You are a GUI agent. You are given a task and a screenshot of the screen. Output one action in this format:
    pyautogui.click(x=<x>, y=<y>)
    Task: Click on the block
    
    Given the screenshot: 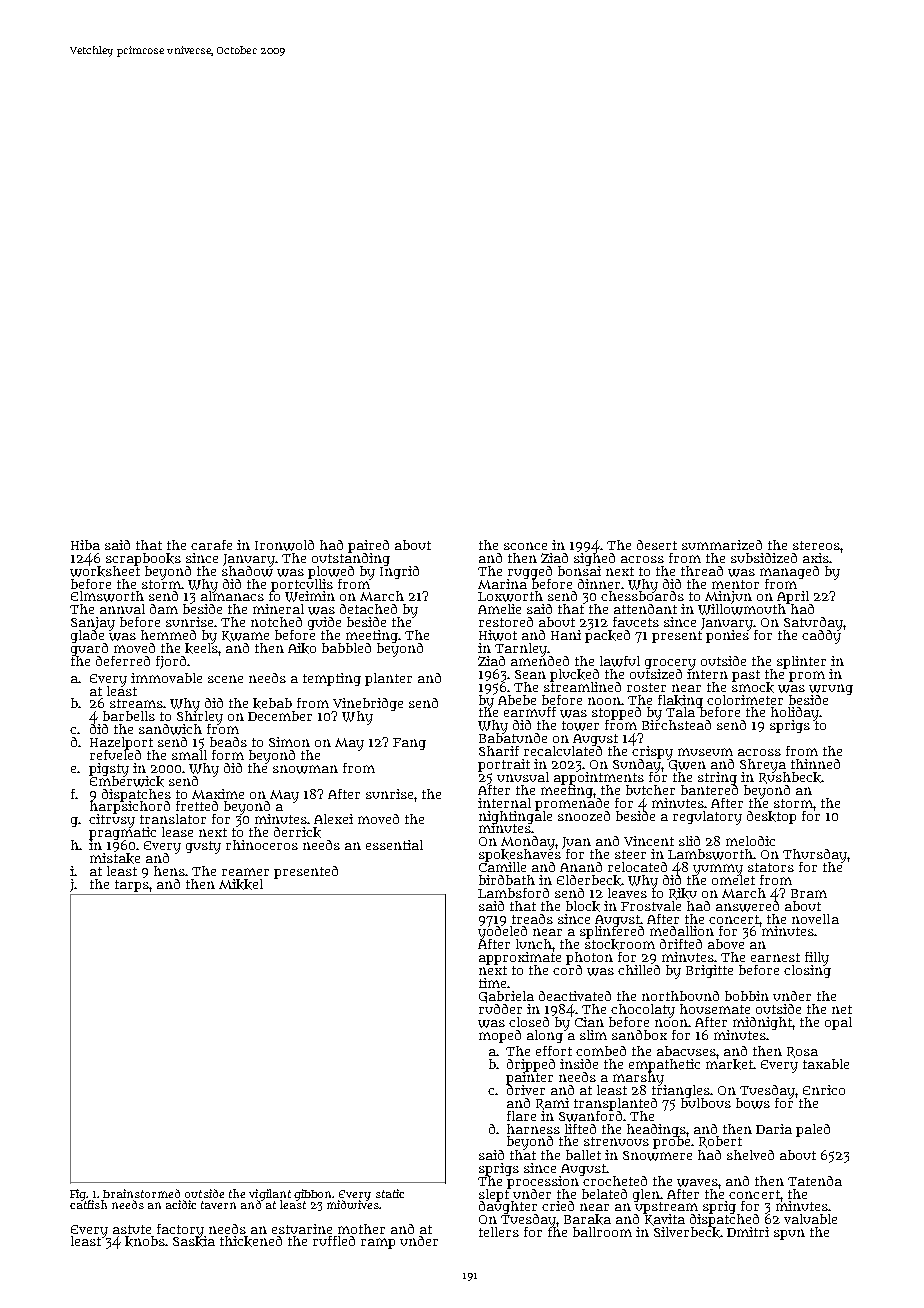 What is the action you would take?
    pyautogui.click(x=583, y=906)
